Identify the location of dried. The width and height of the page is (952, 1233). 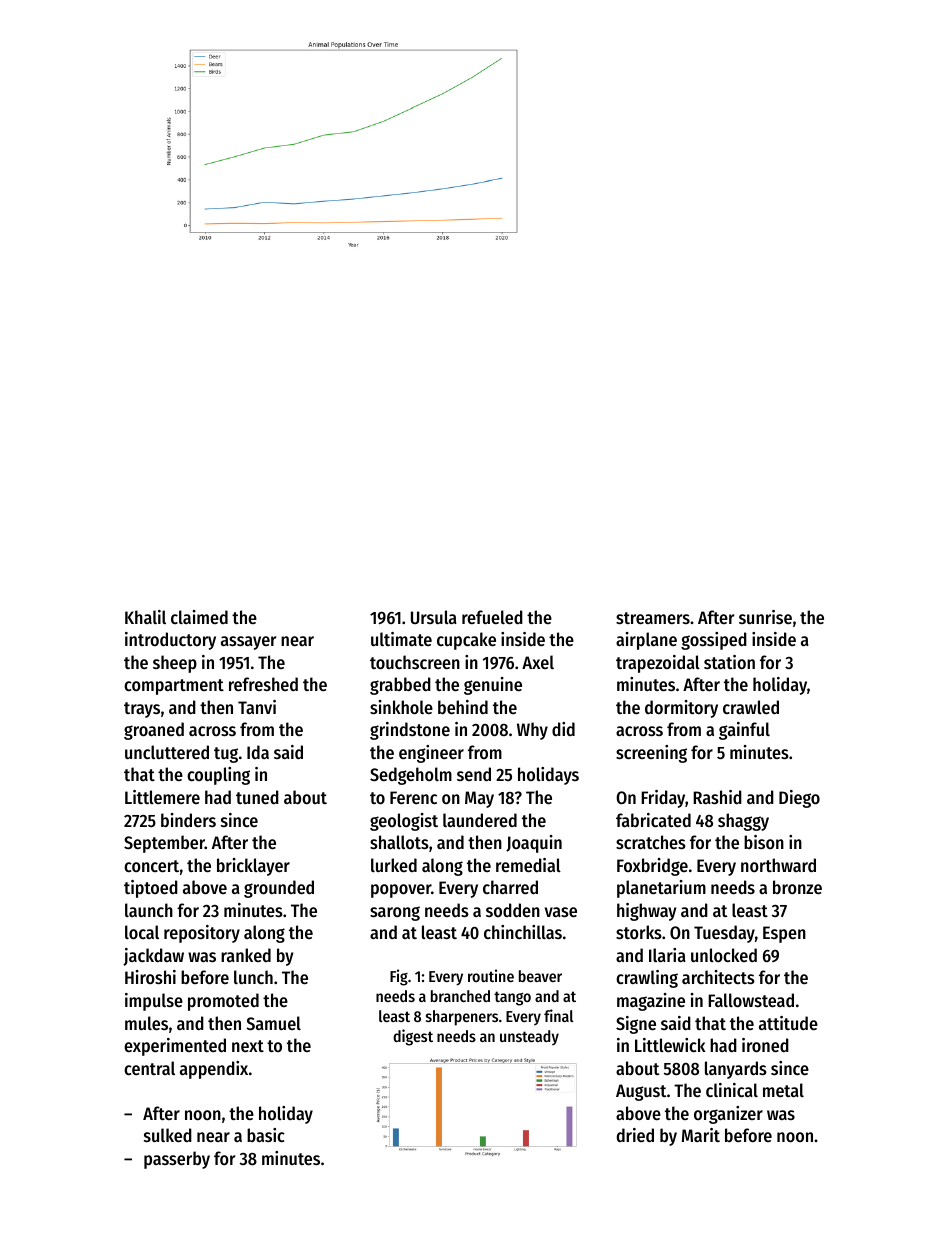
(635, 1135).
